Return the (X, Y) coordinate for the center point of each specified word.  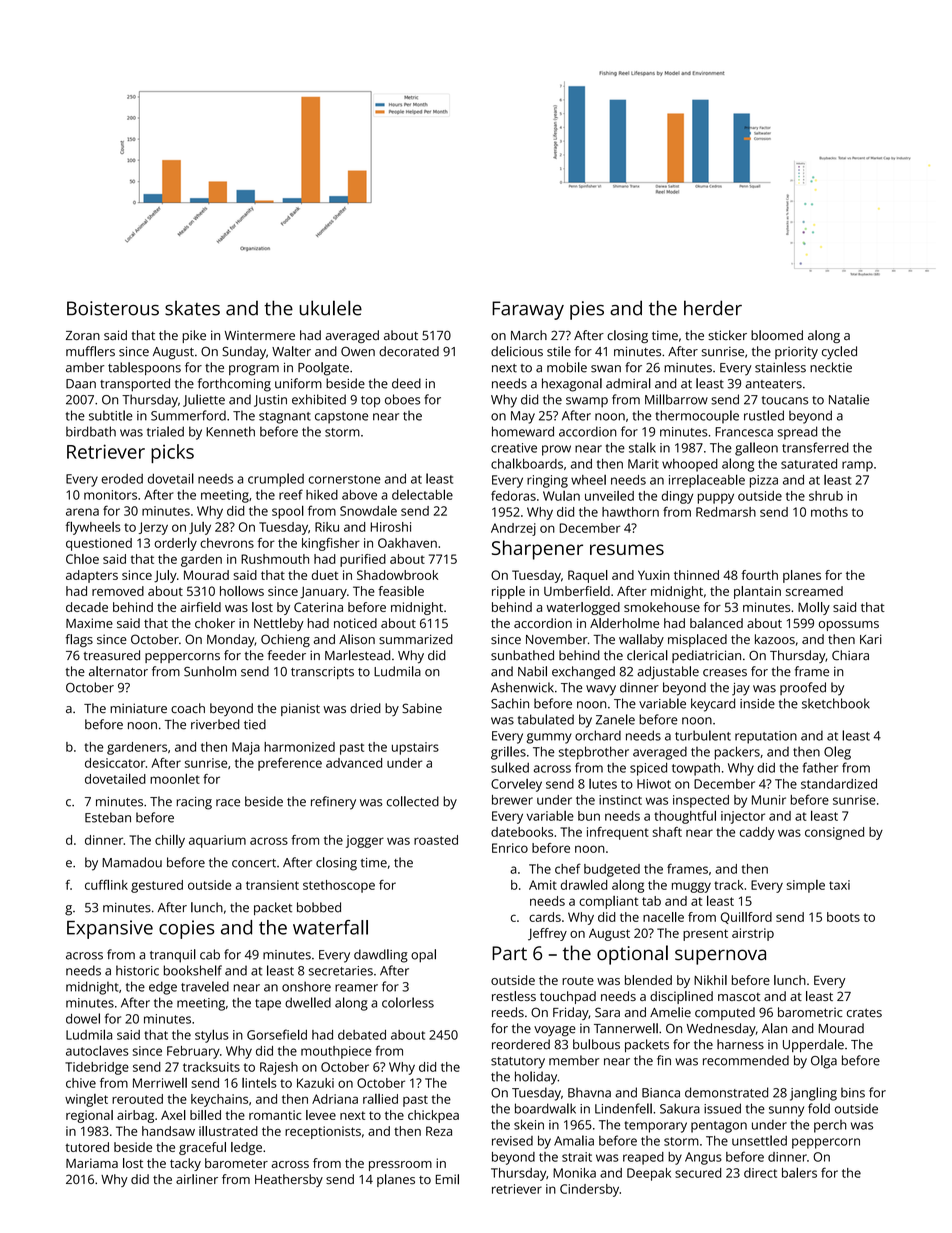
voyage (555, 1031)
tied (255, 724)
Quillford (746, 918)
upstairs (415, 748)
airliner (197, 1179)
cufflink (106, 885)
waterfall (330, 927)
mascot (739, 997)
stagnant (285, 418)
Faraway (528, 310)
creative (514, 448)
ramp (857, 466)
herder (713, 308)
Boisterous (113, 308)
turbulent (703, 735)
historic (137, 970)
